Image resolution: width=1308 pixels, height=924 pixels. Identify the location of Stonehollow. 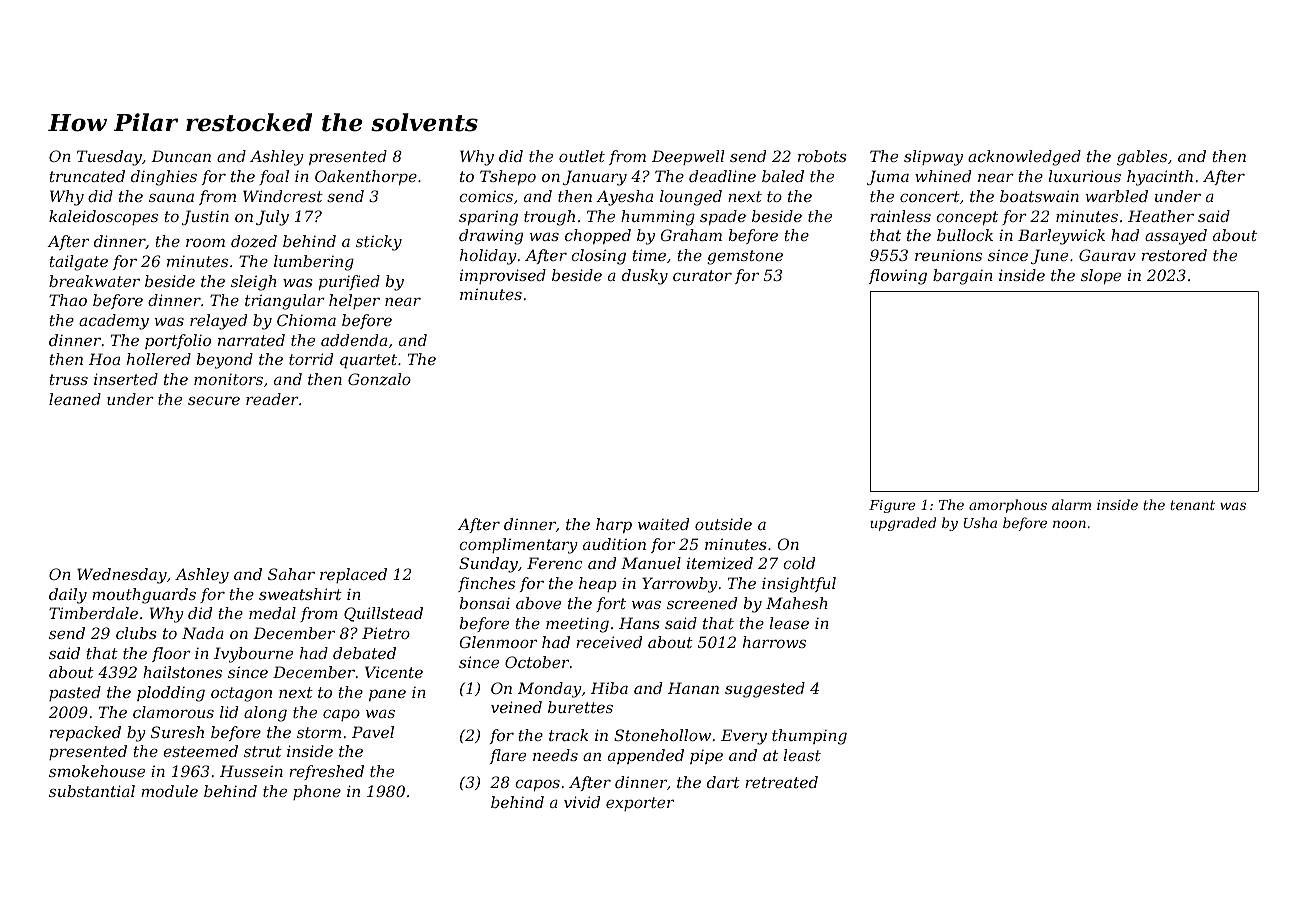
(662, 735).
